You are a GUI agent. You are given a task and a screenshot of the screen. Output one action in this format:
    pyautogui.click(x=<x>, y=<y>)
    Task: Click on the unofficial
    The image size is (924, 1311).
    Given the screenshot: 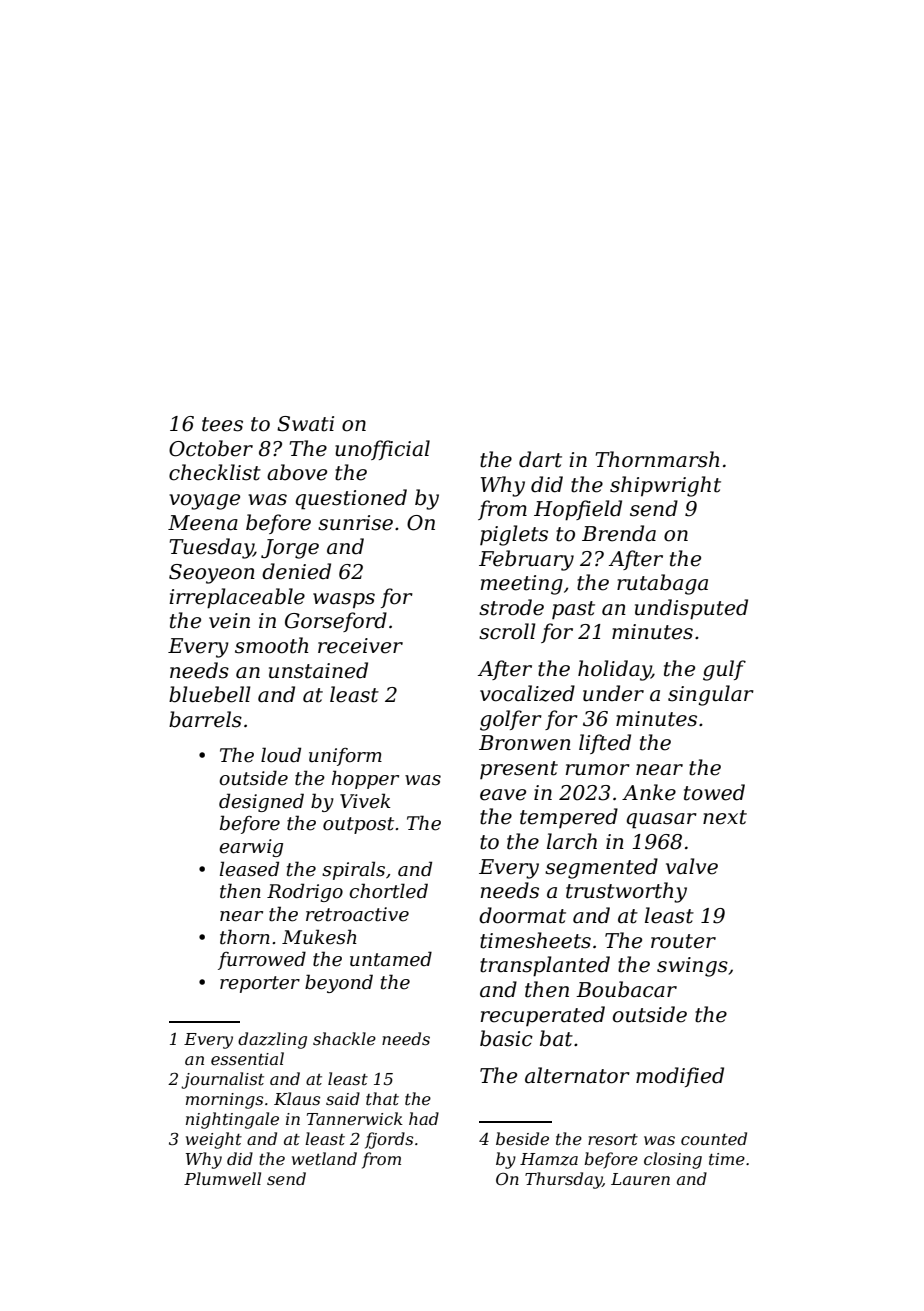 What is the action you would take?
    pyautogui.click(x=382, y=450)
